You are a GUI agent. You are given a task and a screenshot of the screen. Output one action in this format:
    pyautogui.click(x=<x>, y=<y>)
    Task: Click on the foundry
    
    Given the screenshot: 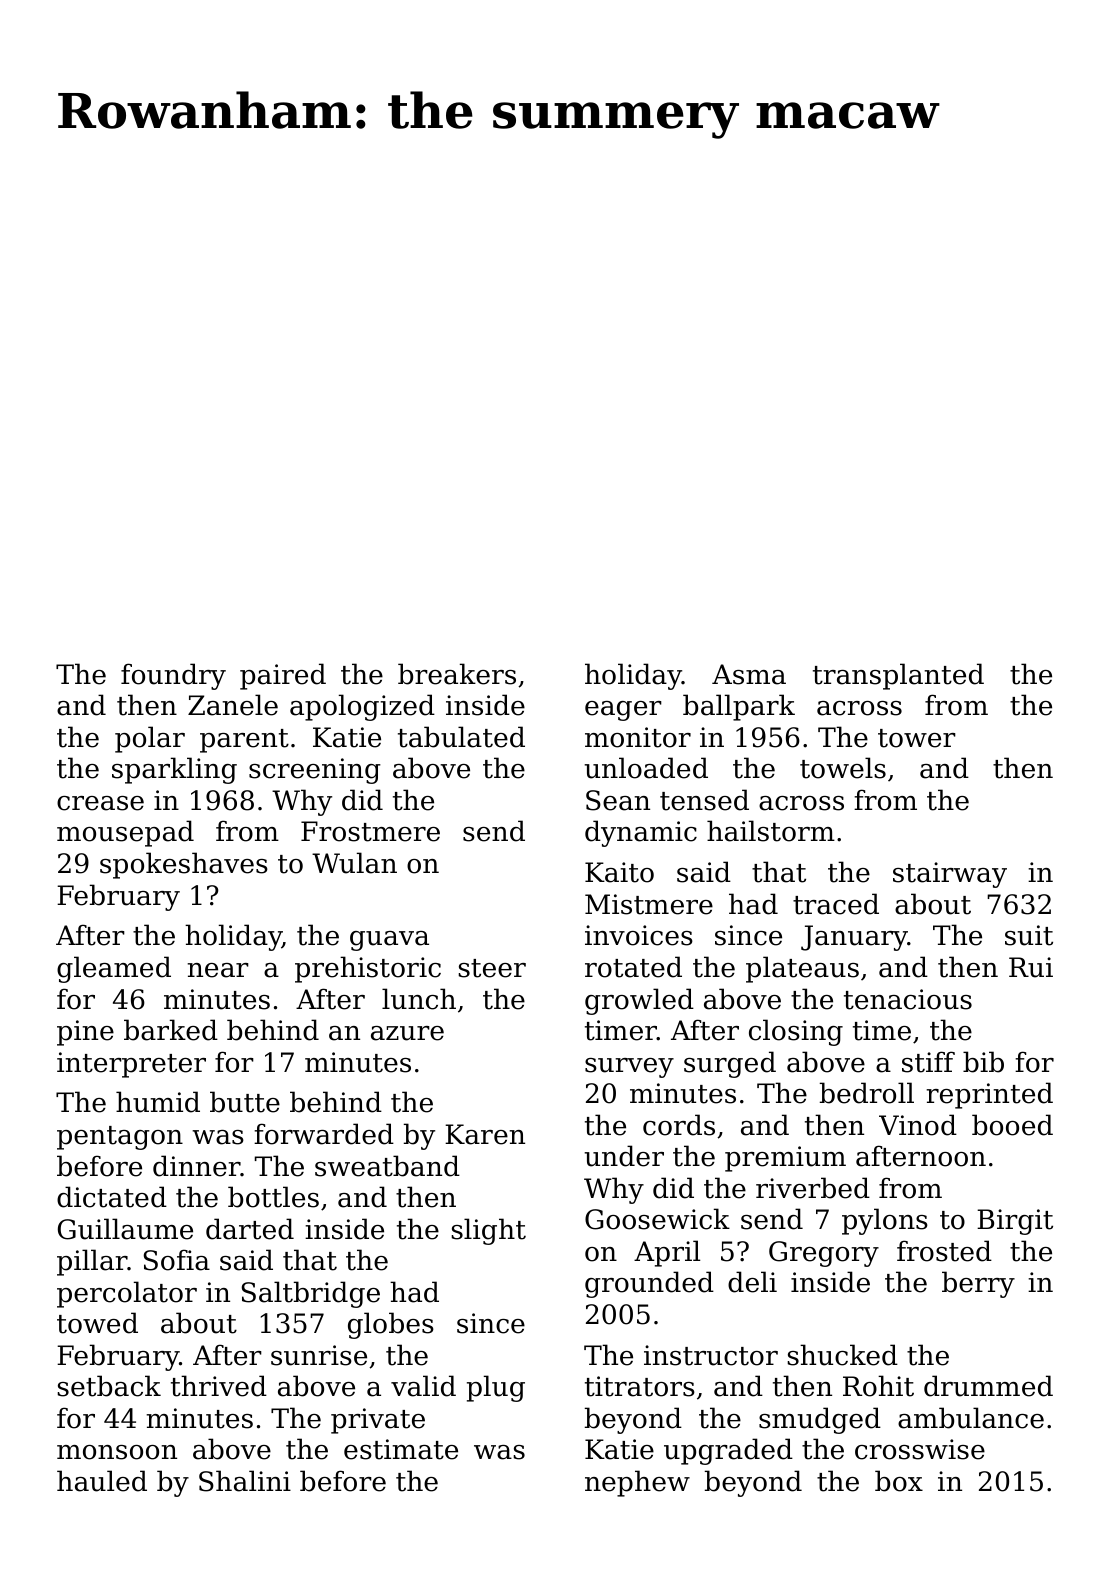 What is the action you would take?
    pyautogui.click(x=173, y=676)
